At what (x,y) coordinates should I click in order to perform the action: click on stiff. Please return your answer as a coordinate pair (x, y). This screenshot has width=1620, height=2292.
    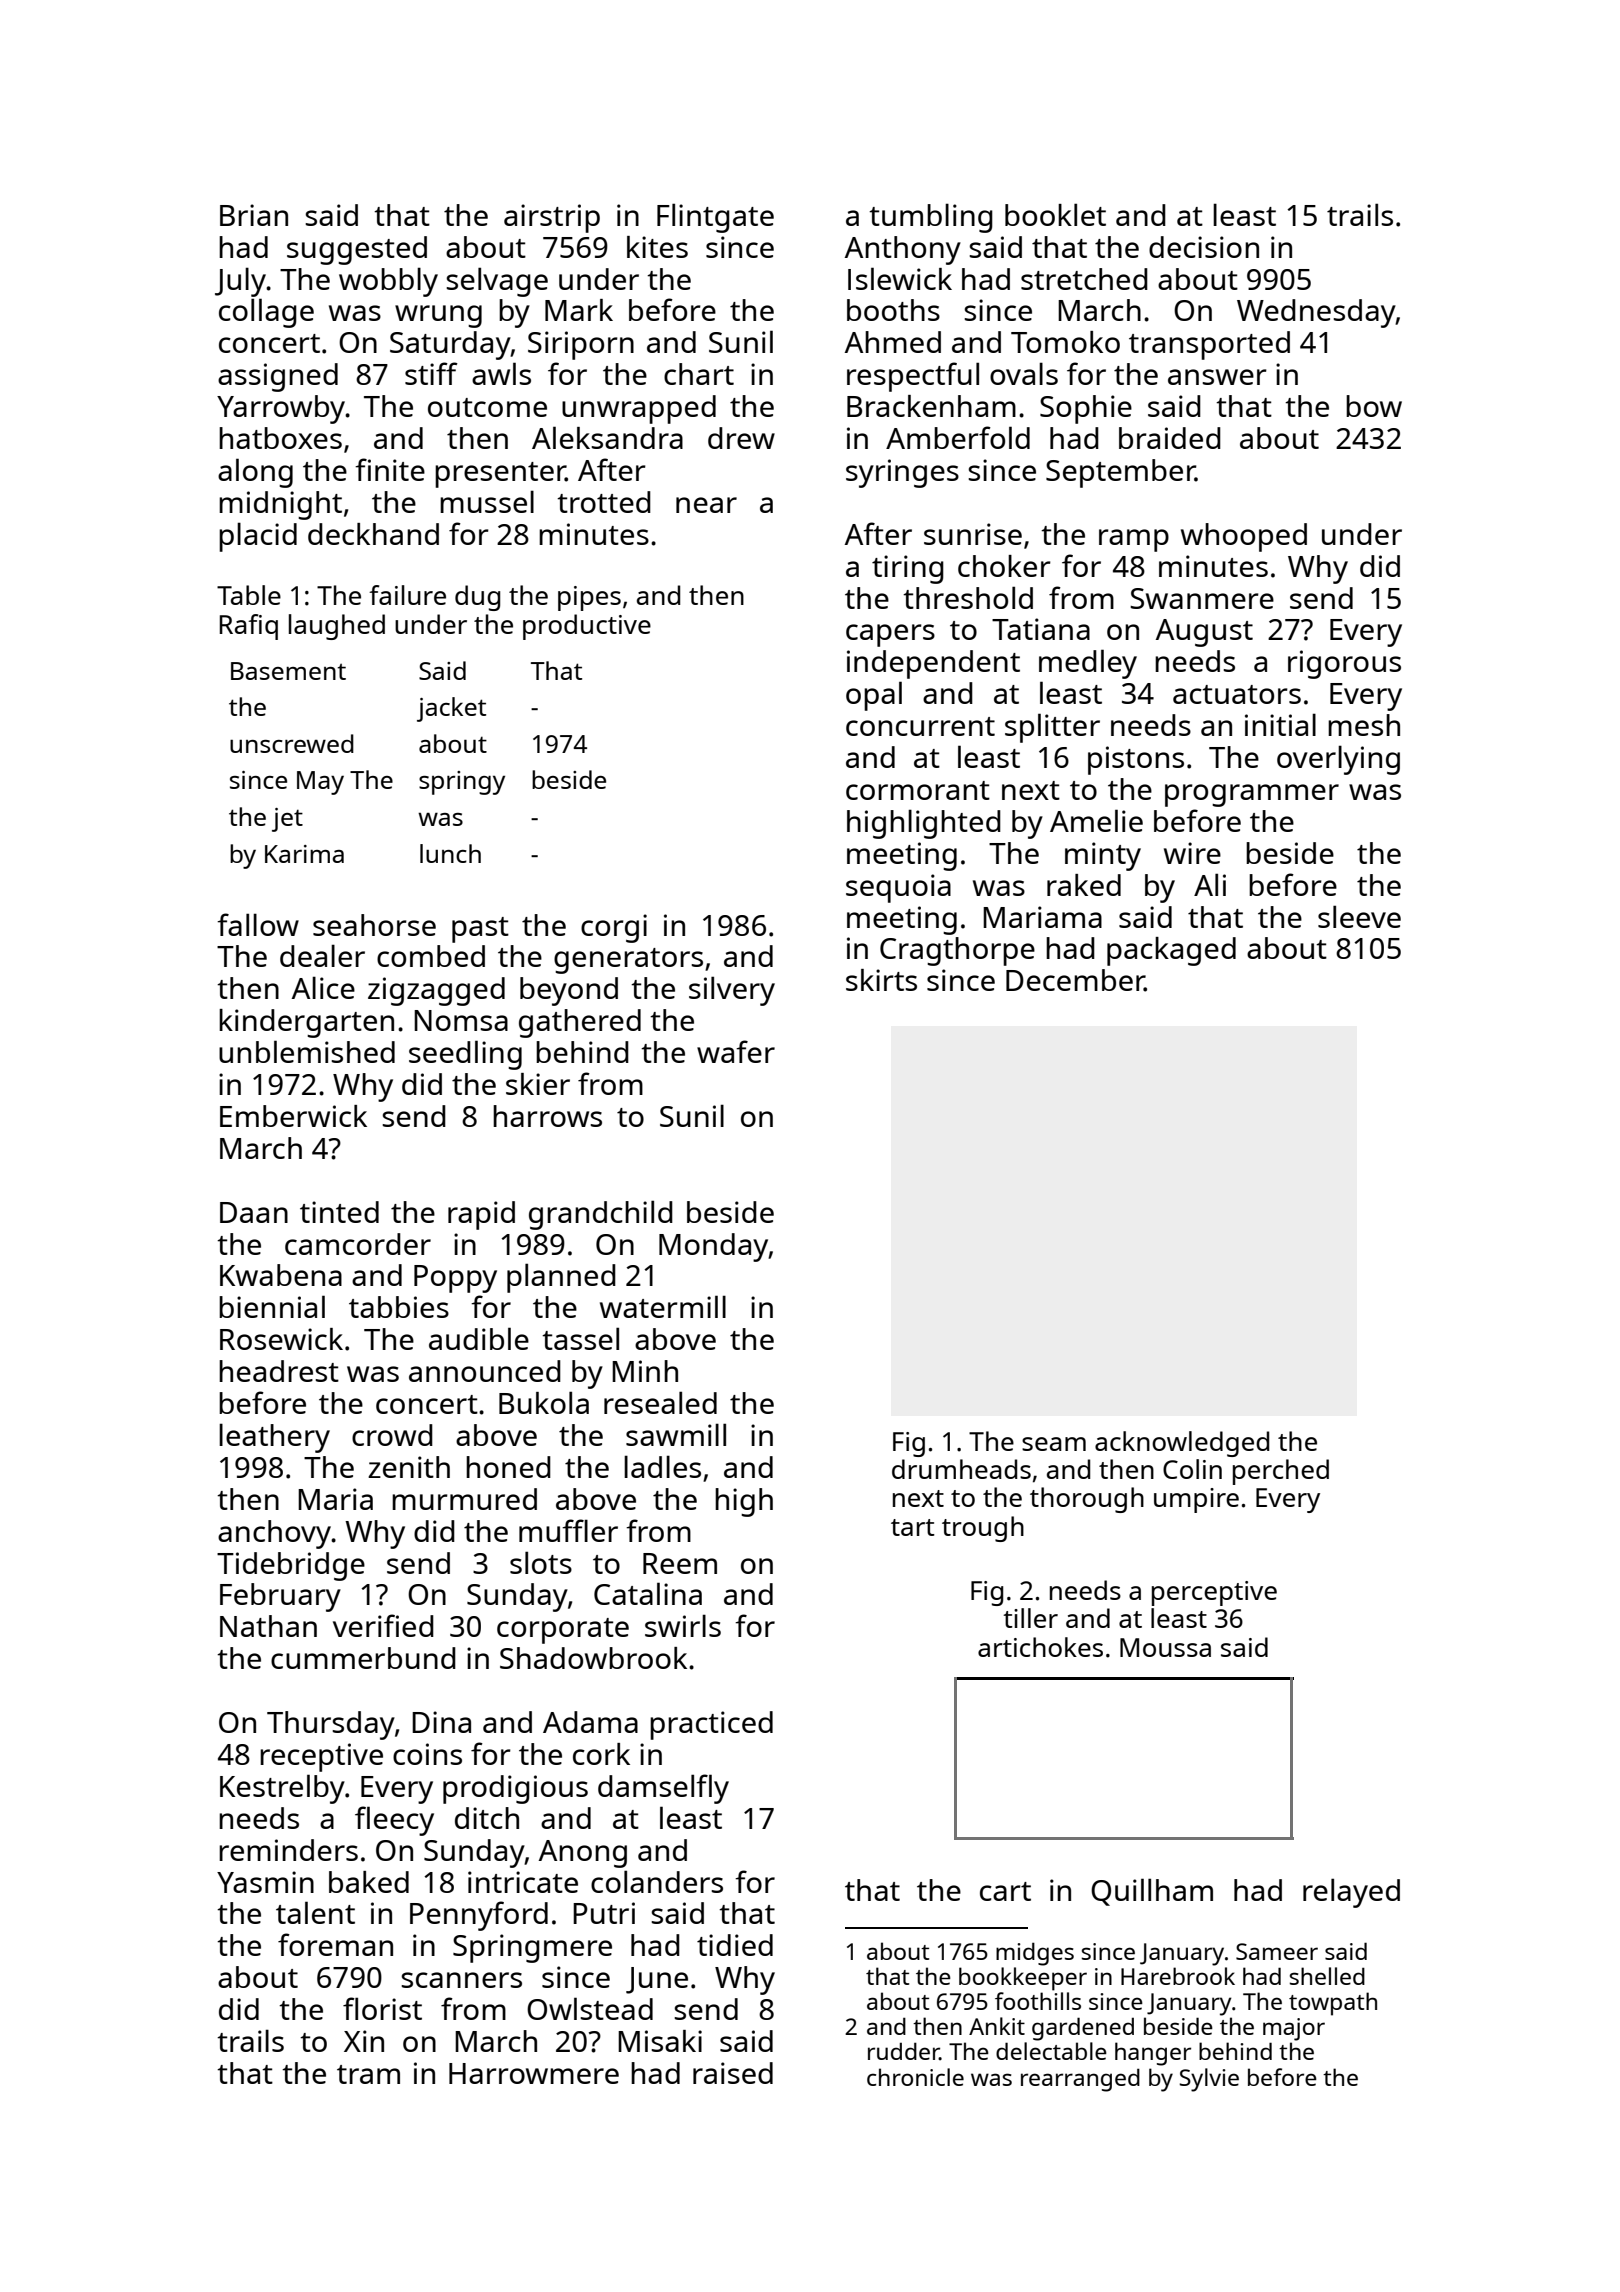
    Looking at the image, I should click on (431, 373).
